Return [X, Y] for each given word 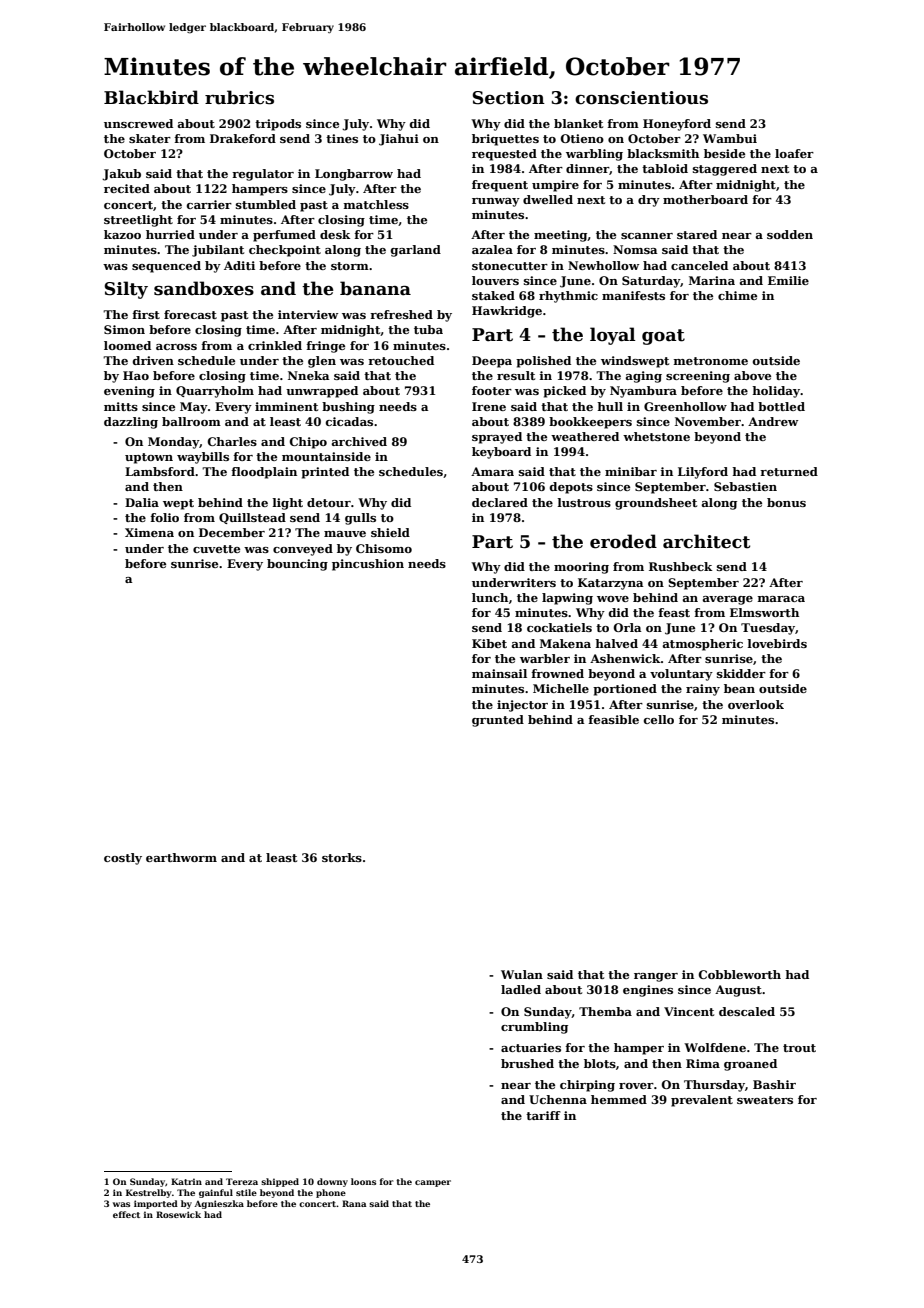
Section [509, 98]
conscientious [641, 98]
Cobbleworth [740, 974]
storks [342, 857]
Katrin [186, 1181]
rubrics [239, 97]
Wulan [522, 974]
